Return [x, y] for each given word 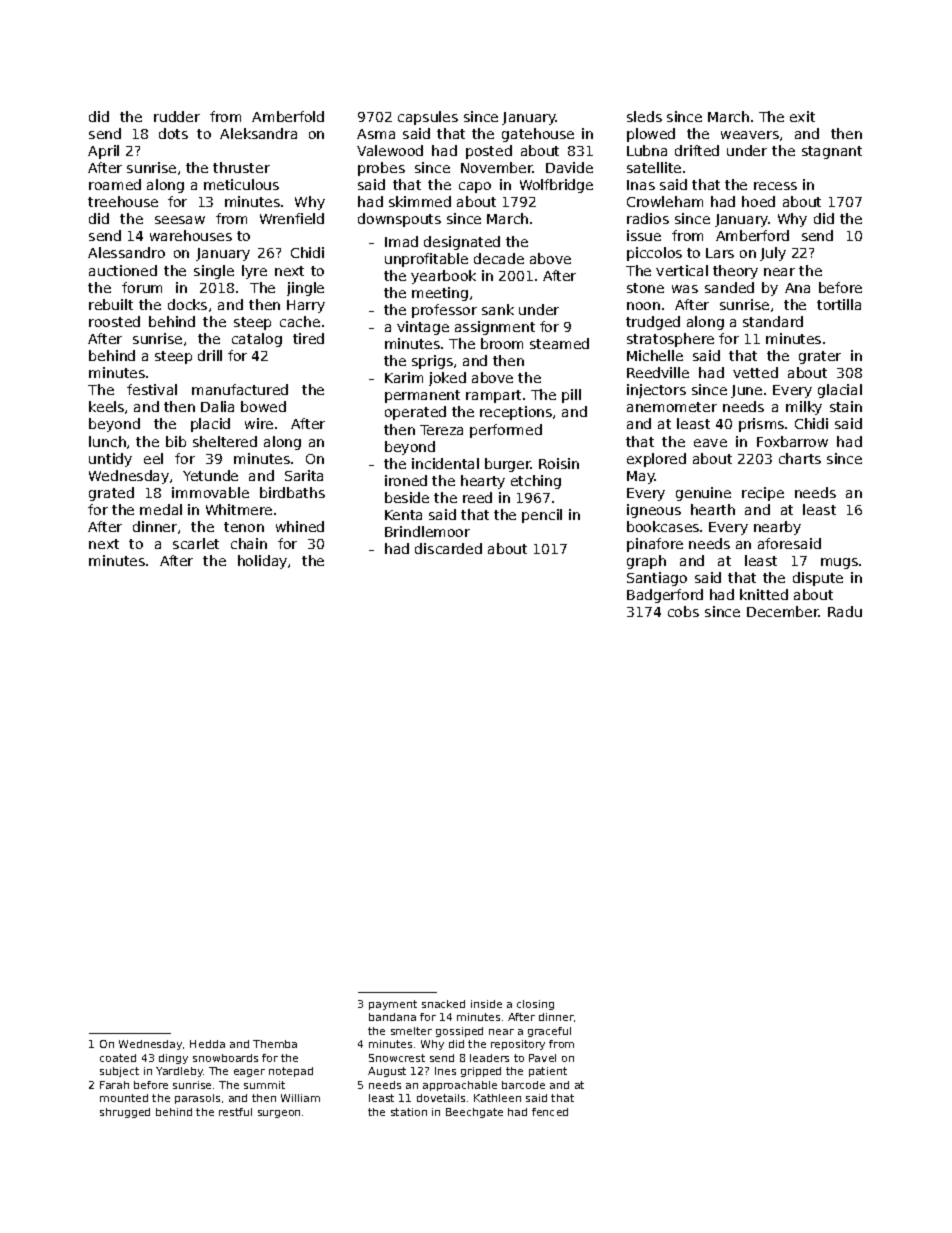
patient [548, 1072]
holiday [262, 562]
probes [381, 169]
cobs [683, 611]
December [783, 611]
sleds [644, 116]
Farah [114, 1085]
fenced [550, 1112]
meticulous [241, 184]
